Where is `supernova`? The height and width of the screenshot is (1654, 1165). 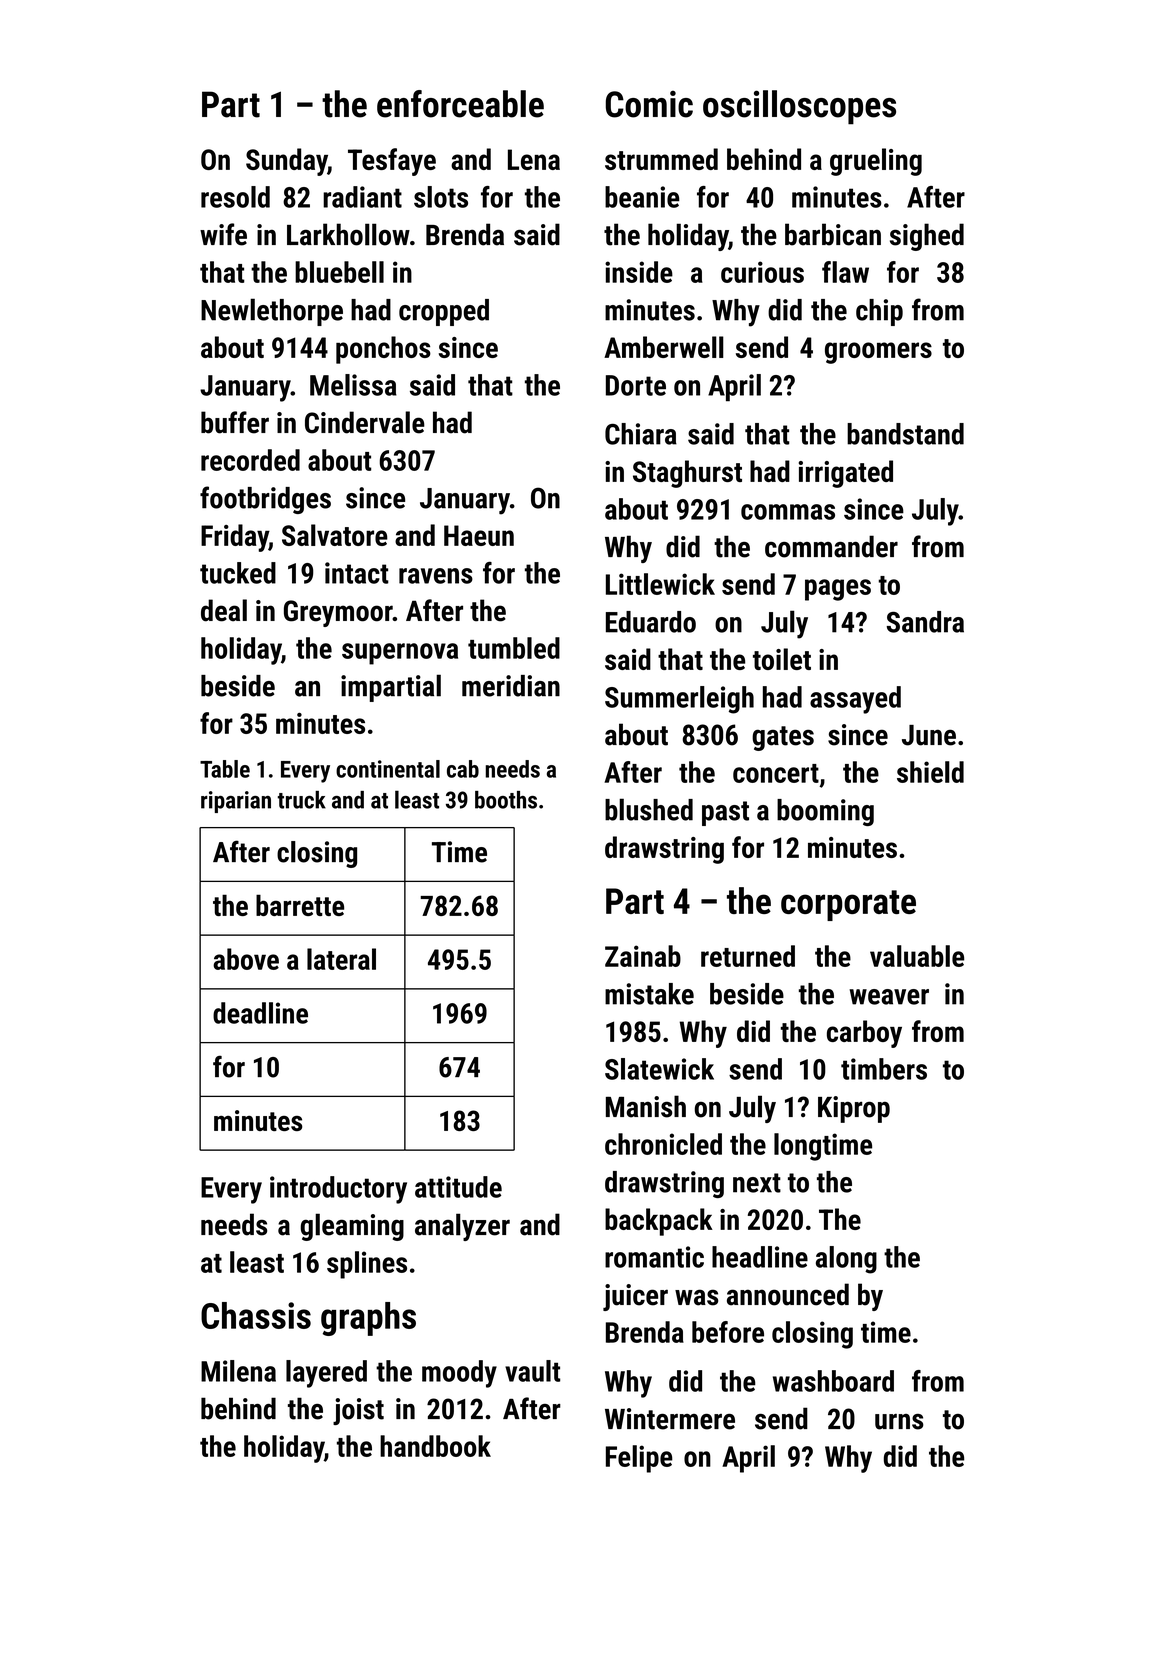 supernova is located at coordinates (400, 654).
